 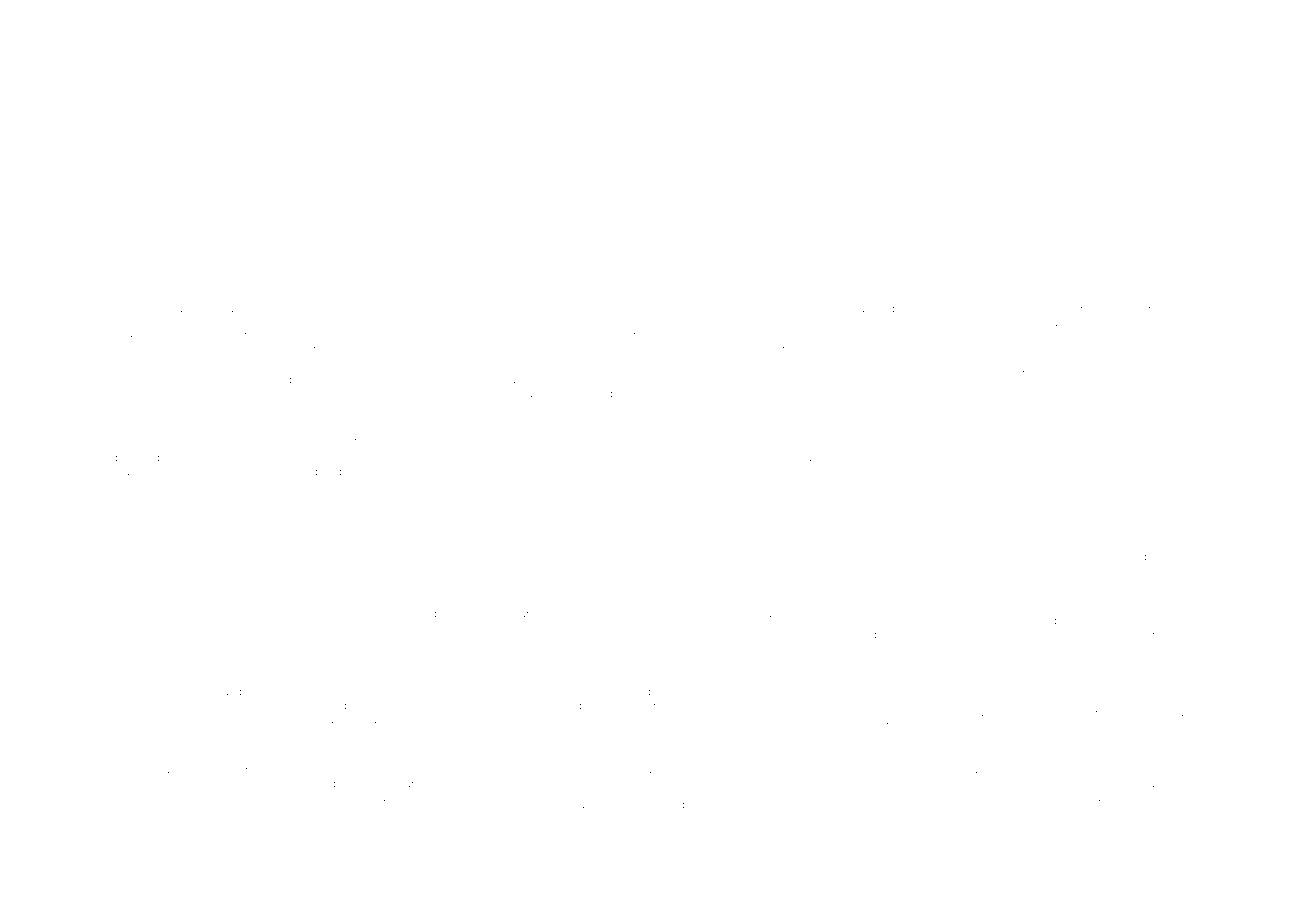 I want to click on diced, so click(x=686, y=337).
